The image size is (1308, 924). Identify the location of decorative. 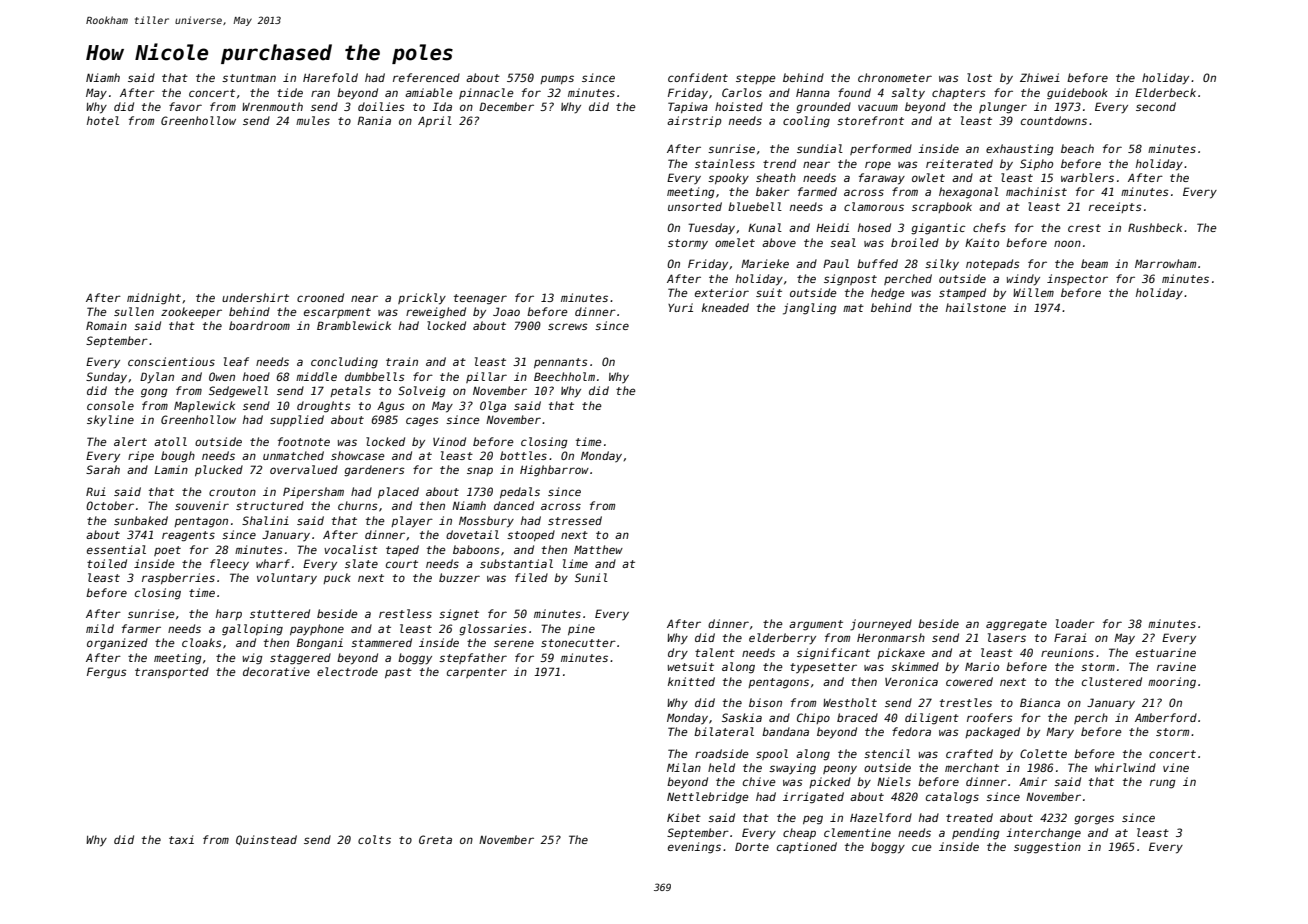
(276, 671).
